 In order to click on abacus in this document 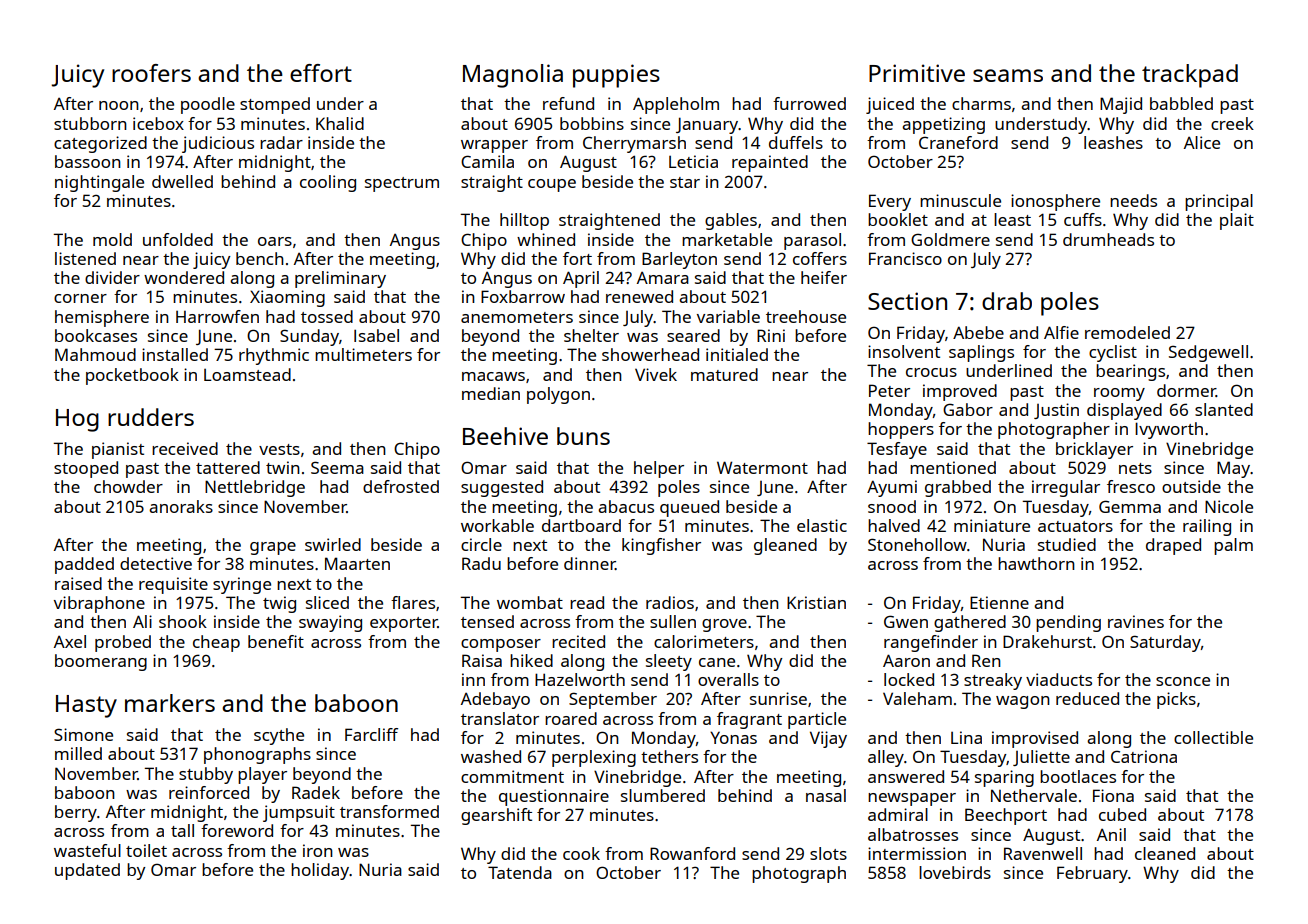, I will do `click(626, 506)`.
